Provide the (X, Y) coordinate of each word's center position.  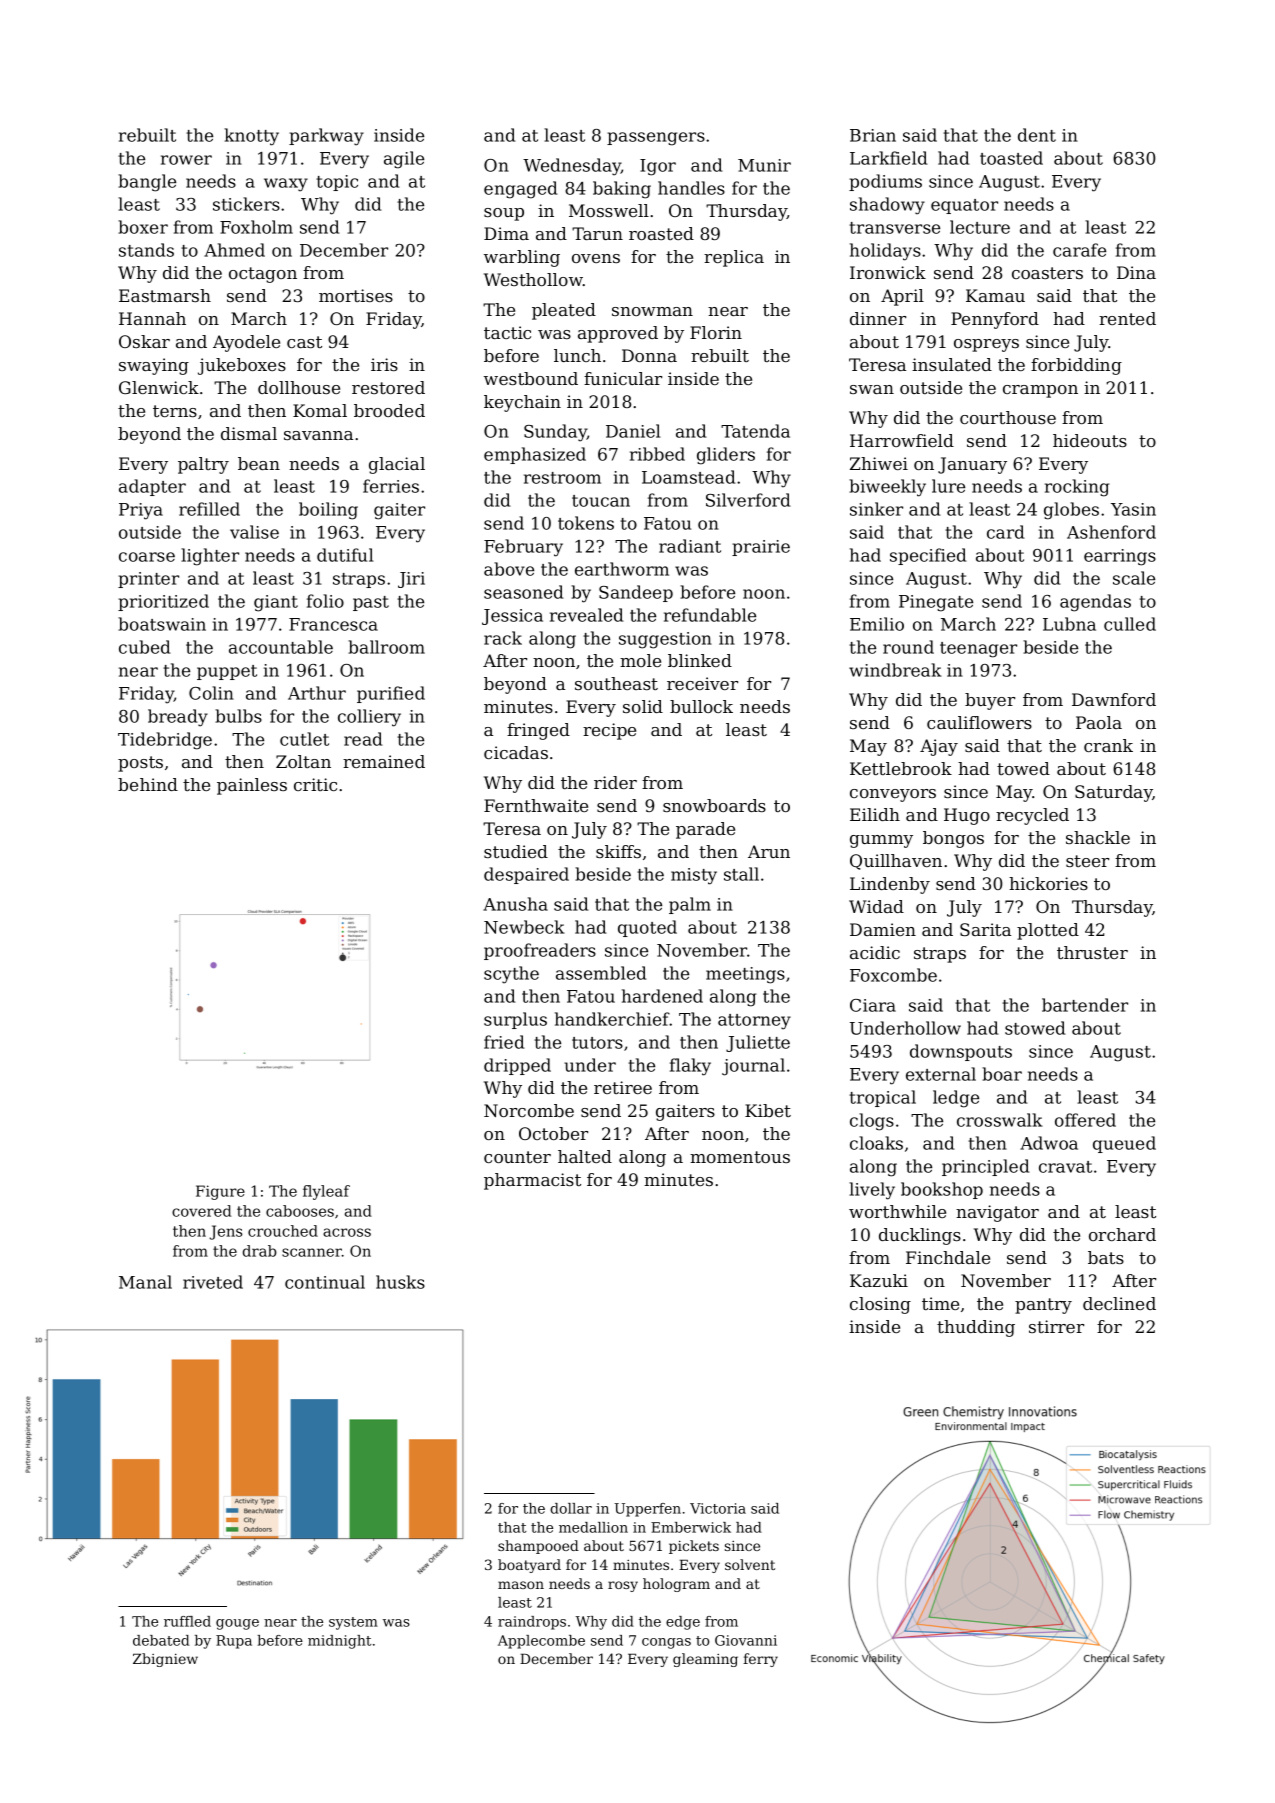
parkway (326, 137)
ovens (596, 258)
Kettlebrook (901, 768)
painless (252, 786)
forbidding (1076, 366)
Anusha (515, 904)
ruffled (187, 1621)
